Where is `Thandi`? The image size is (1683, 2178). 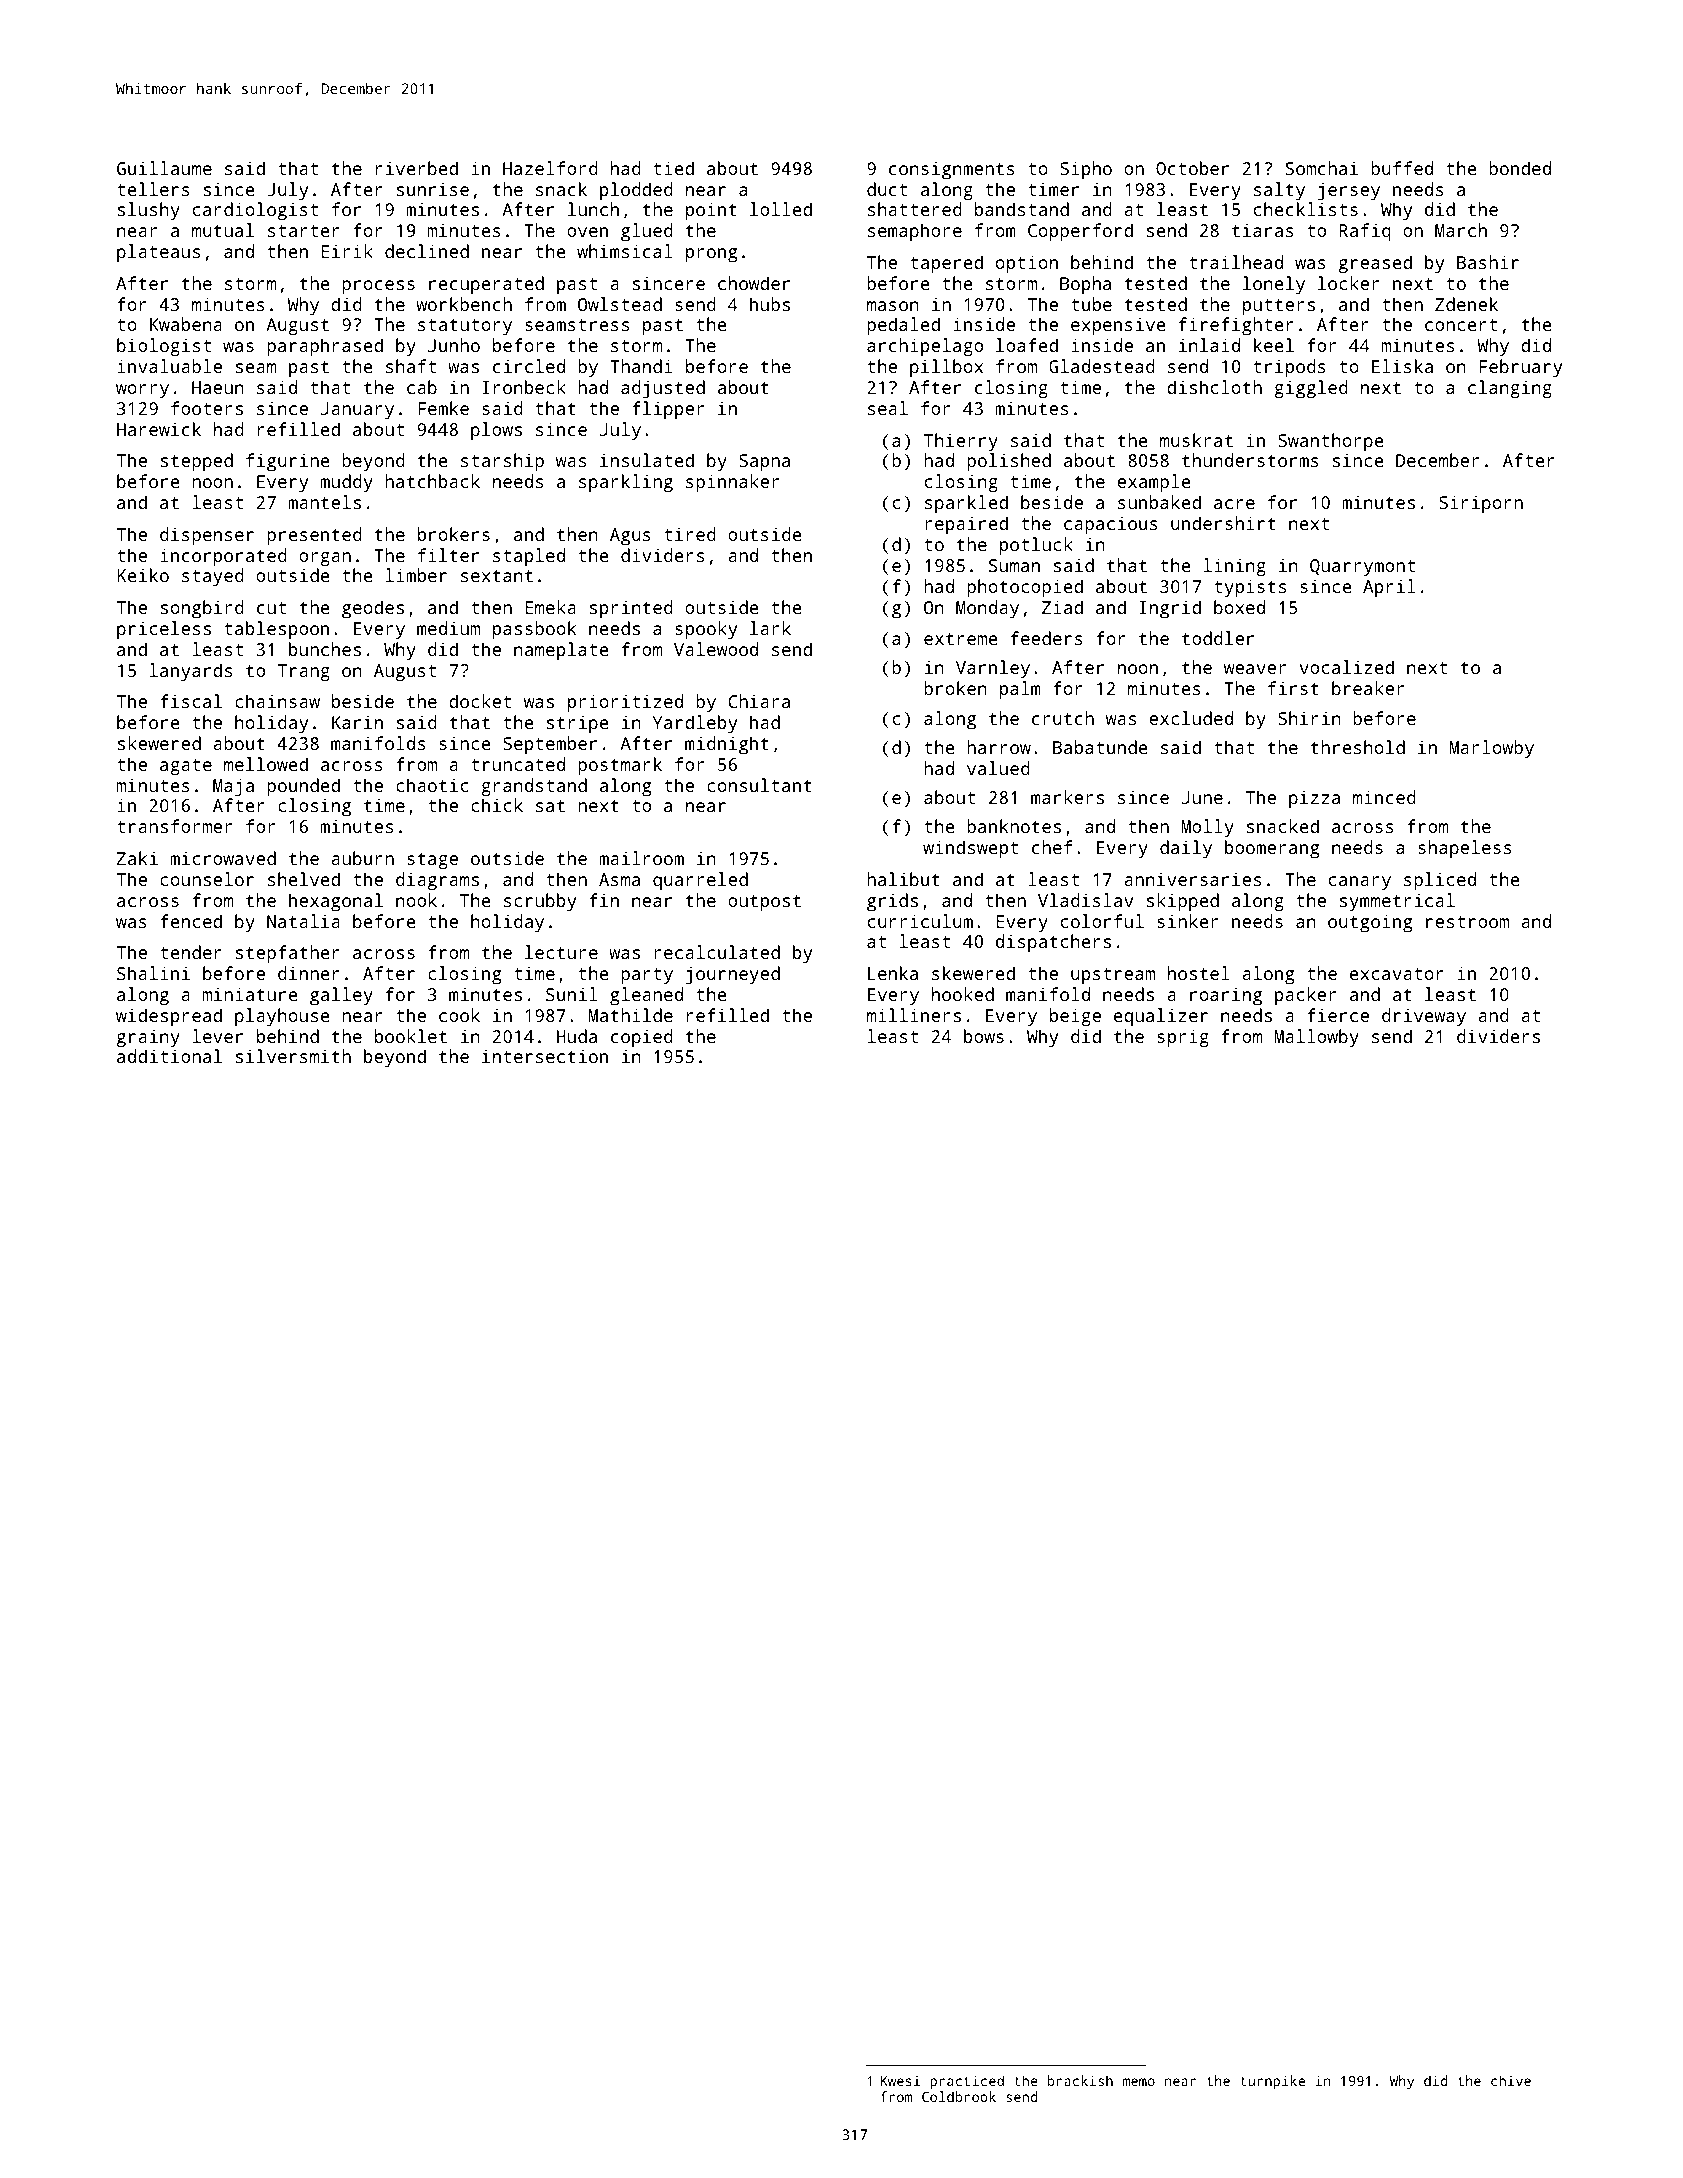 Thandi is located at coordinates (641, 366).
